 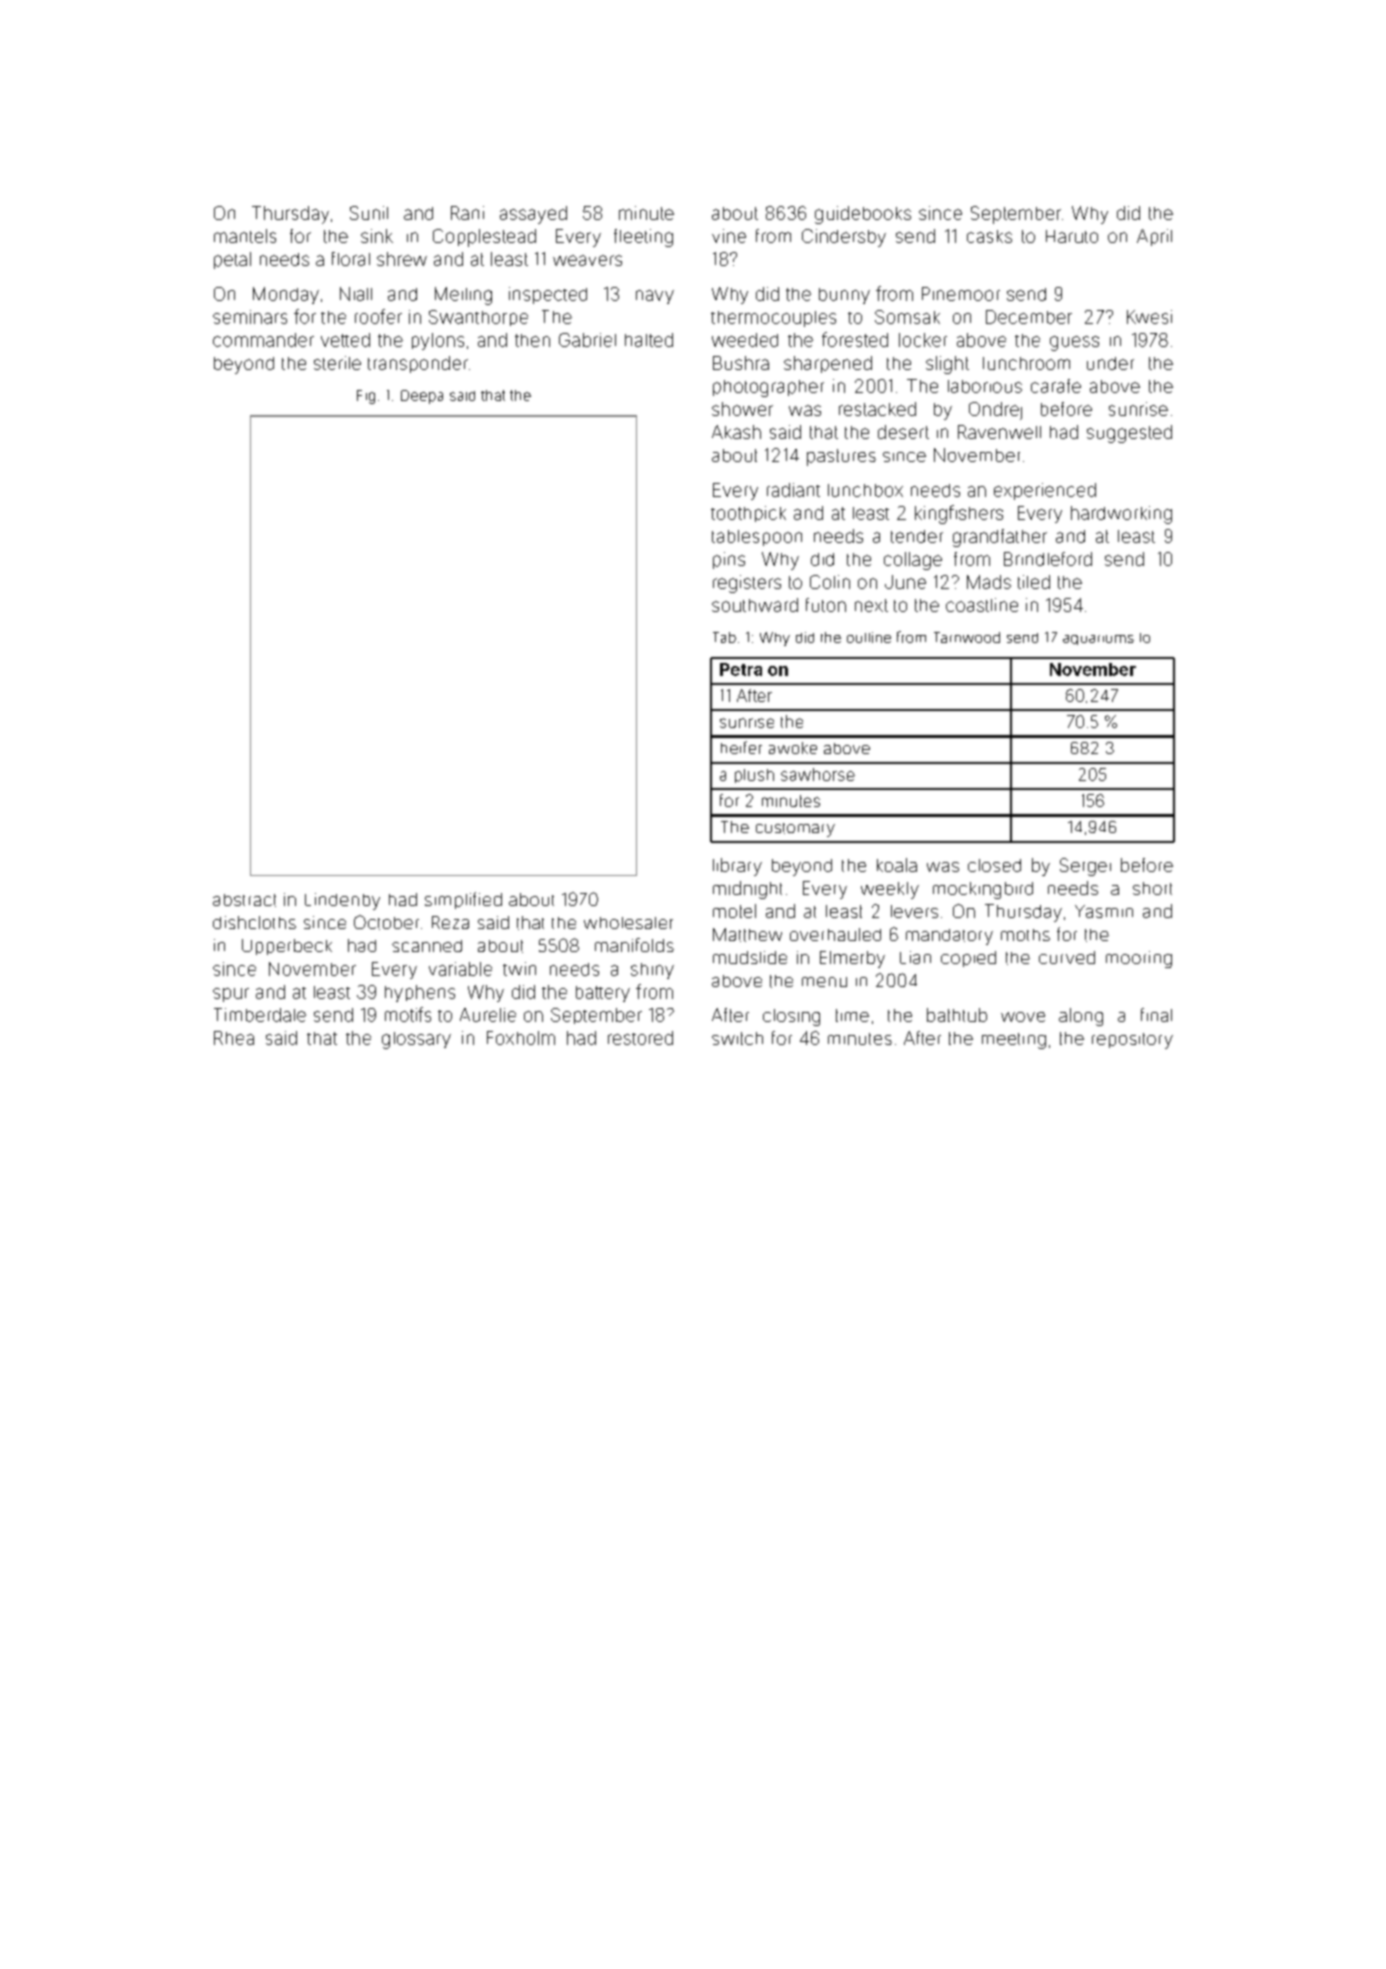 What do you see at coordinates (1048, 559) in the image?
I see `Brindleford` at bounding box center [1048, 559].
